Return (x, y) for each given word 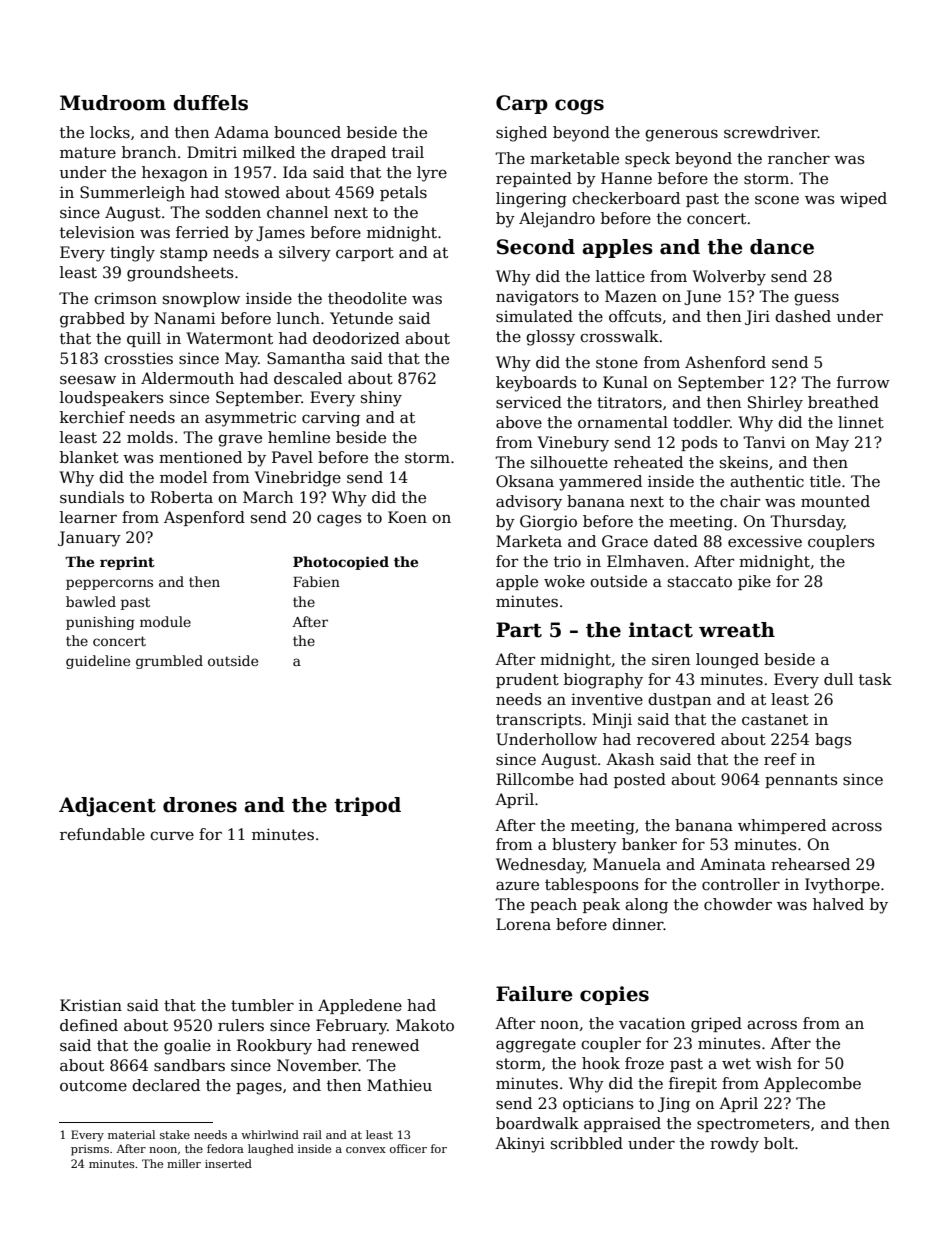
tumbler (262, 1005)
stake (175, 1134)
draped (358, 153)
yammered (600, 483)
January (89, 539)
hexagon (175, 174)
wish (774, 1063)
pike (754, 582)
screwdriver (771, 132)
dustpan (679, 700)
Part (519, 630)
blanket (89, 457)
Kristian (91, 1005)
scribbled (587, 1143)
